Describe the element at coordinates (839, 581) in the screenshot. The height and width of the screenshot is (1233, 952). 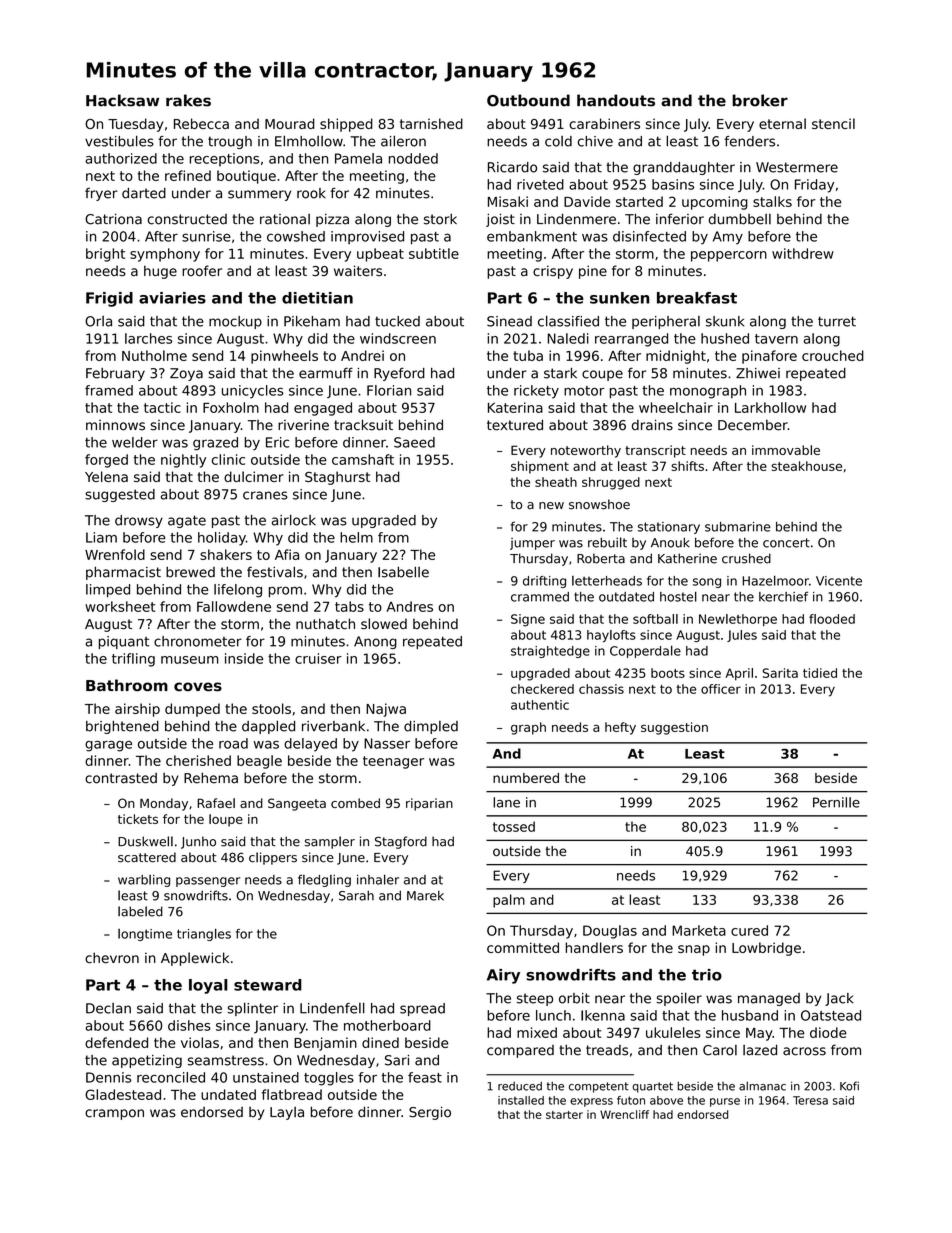
I see `Vicente` at that location.
